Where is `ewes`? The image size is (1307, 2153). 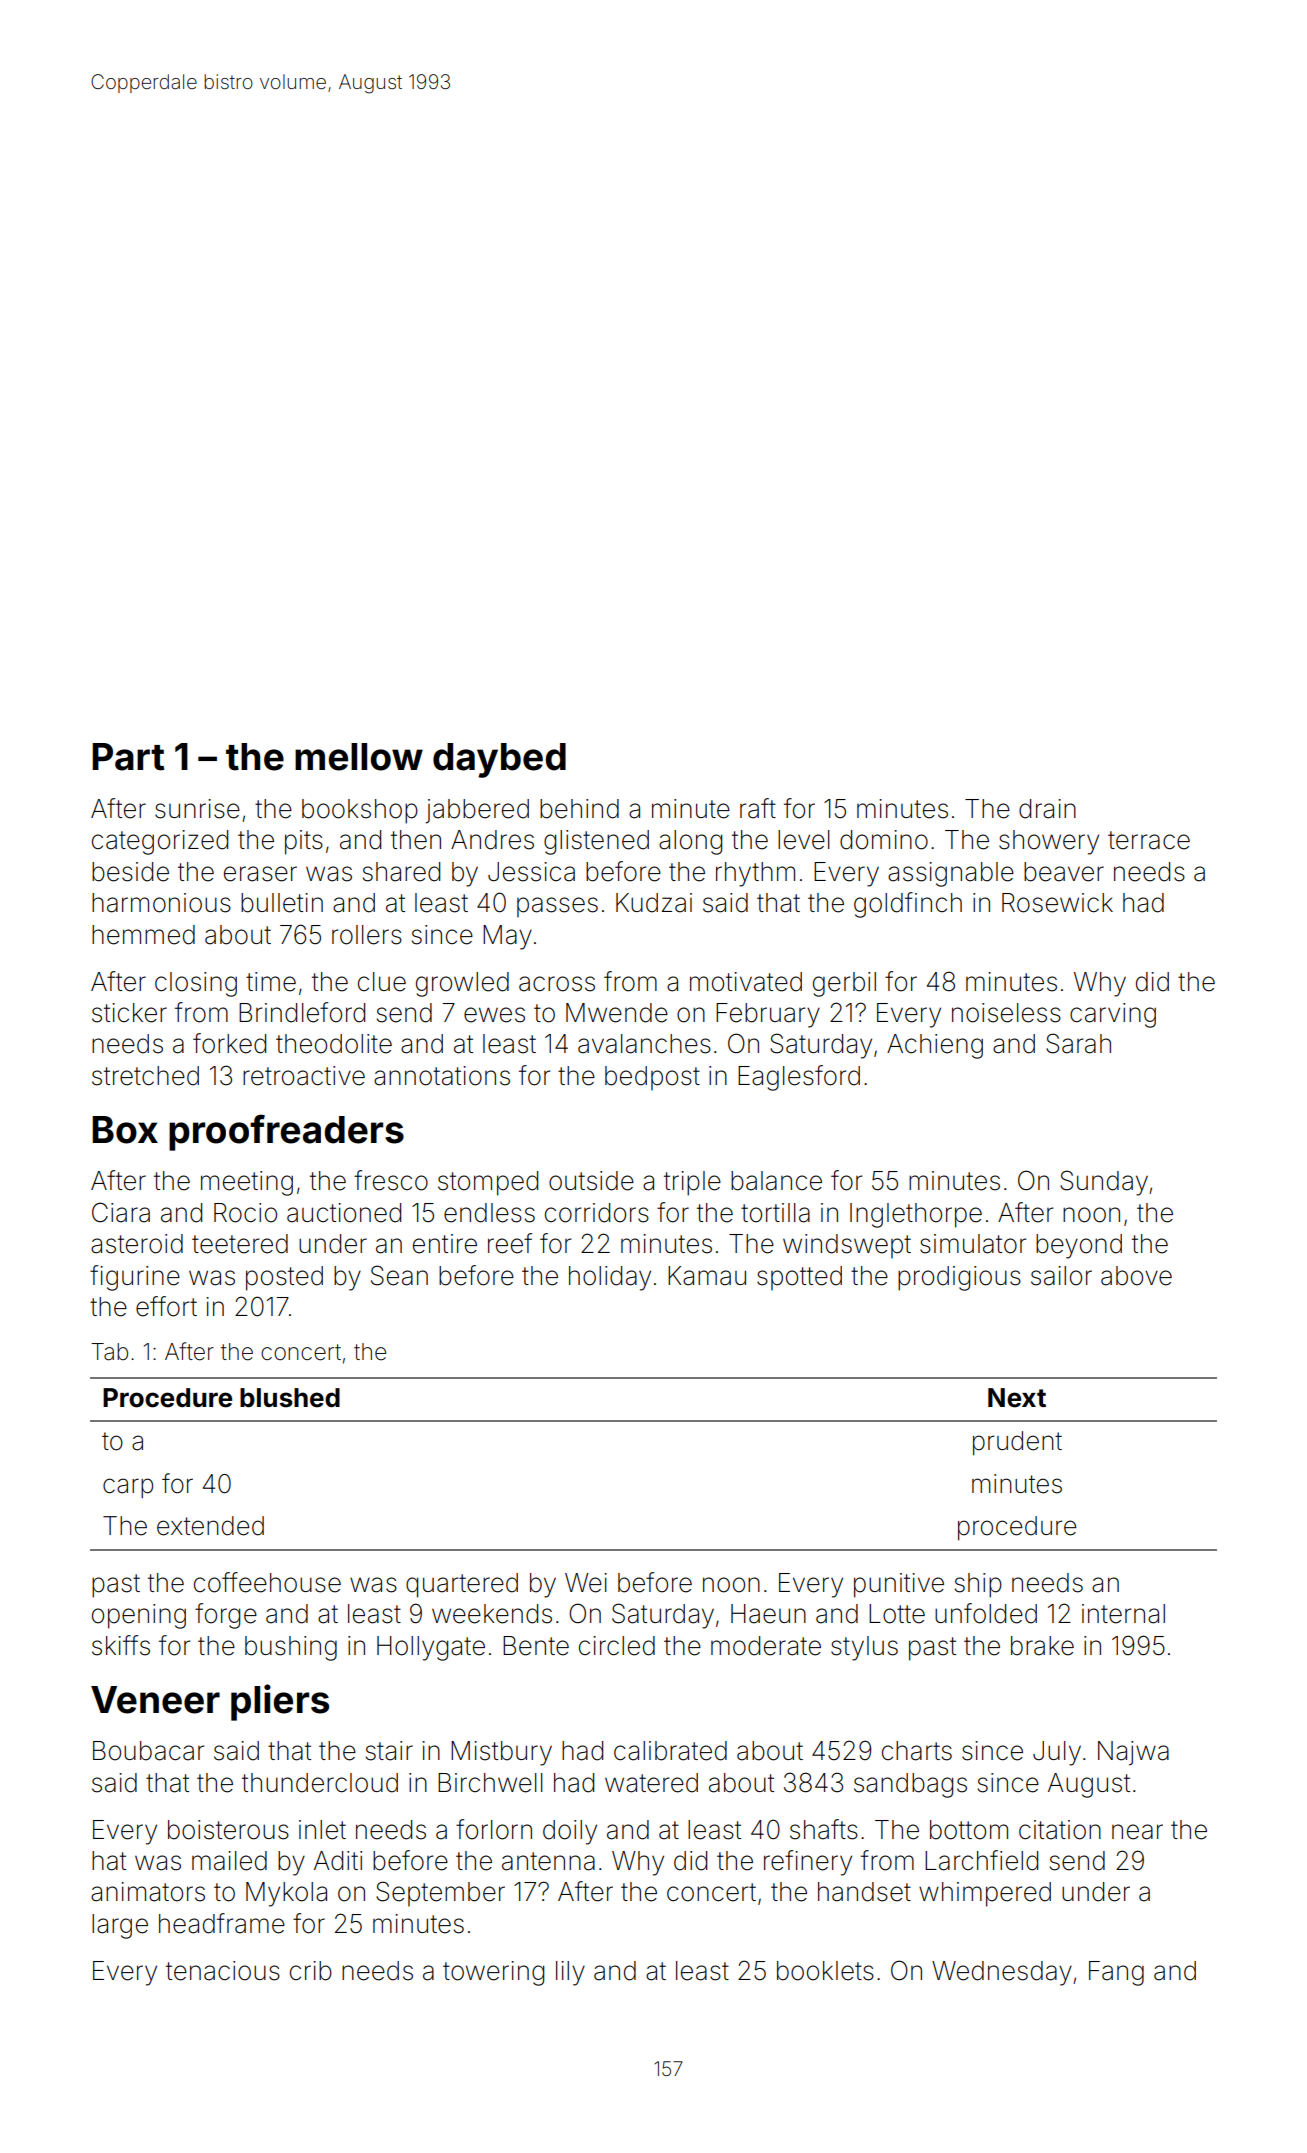 ewes is located at coordinates (494, 1015).
